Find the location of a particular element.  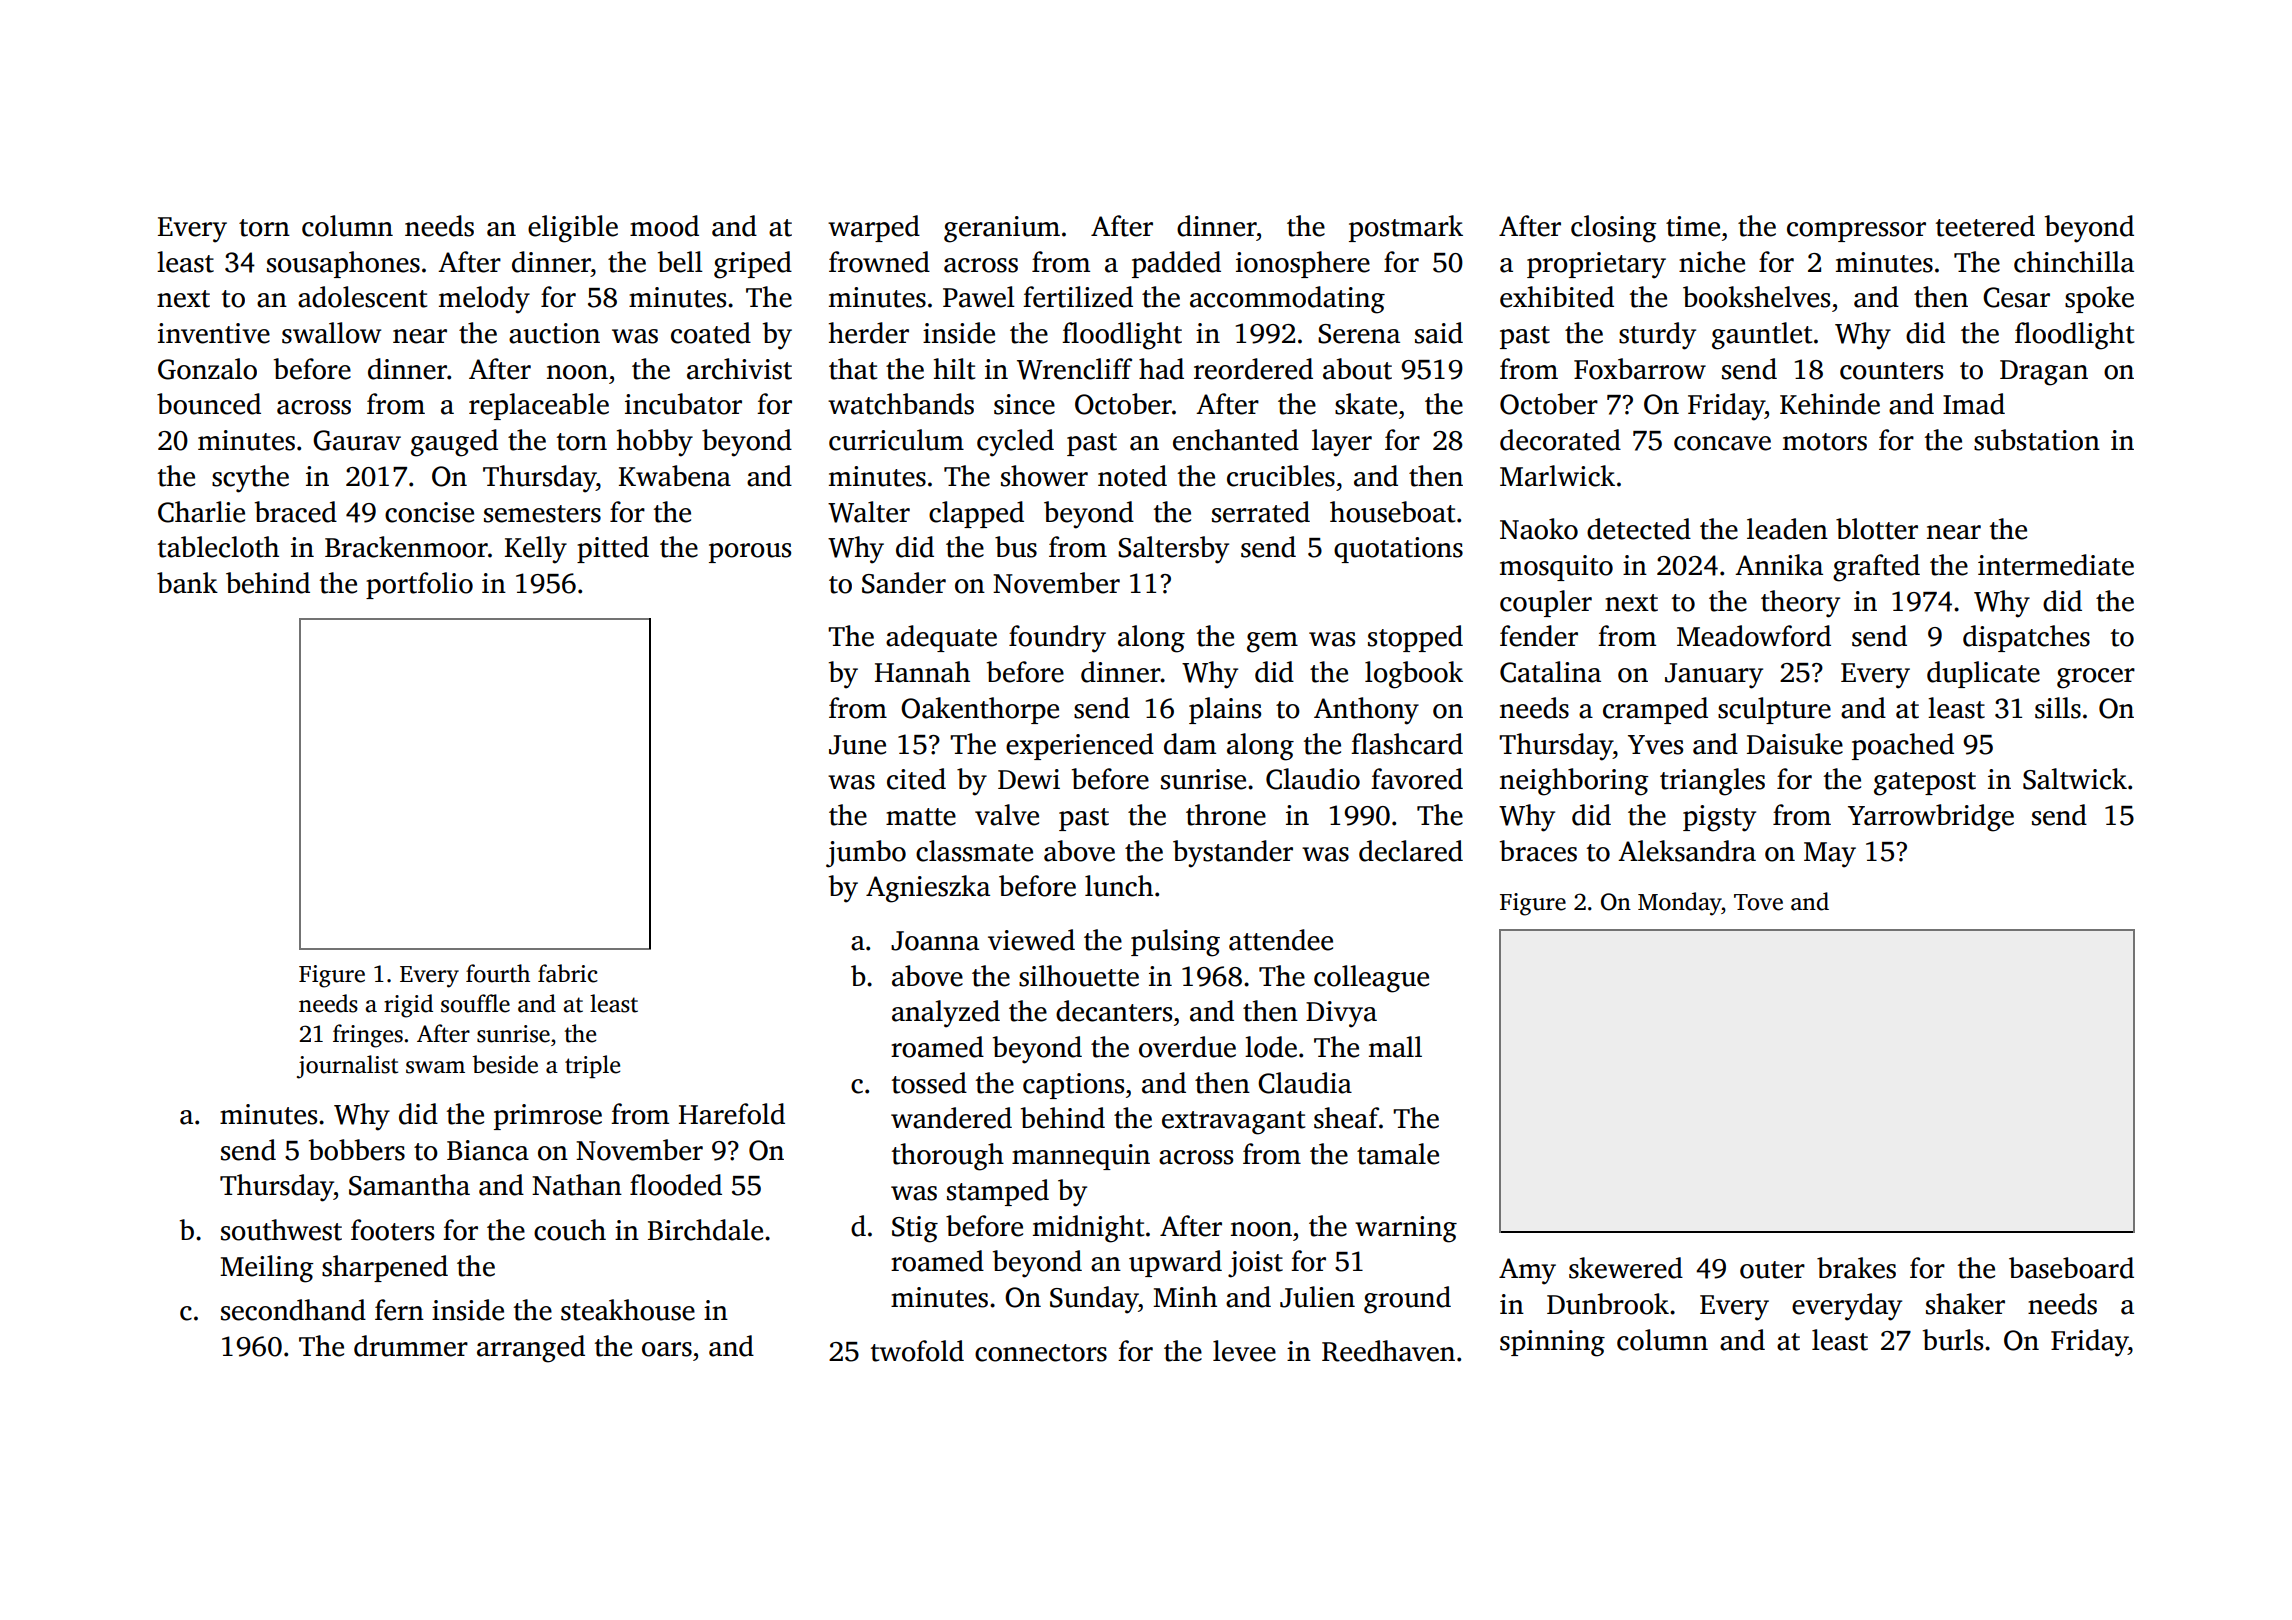

poached is located at coordinates (1903, 746).
